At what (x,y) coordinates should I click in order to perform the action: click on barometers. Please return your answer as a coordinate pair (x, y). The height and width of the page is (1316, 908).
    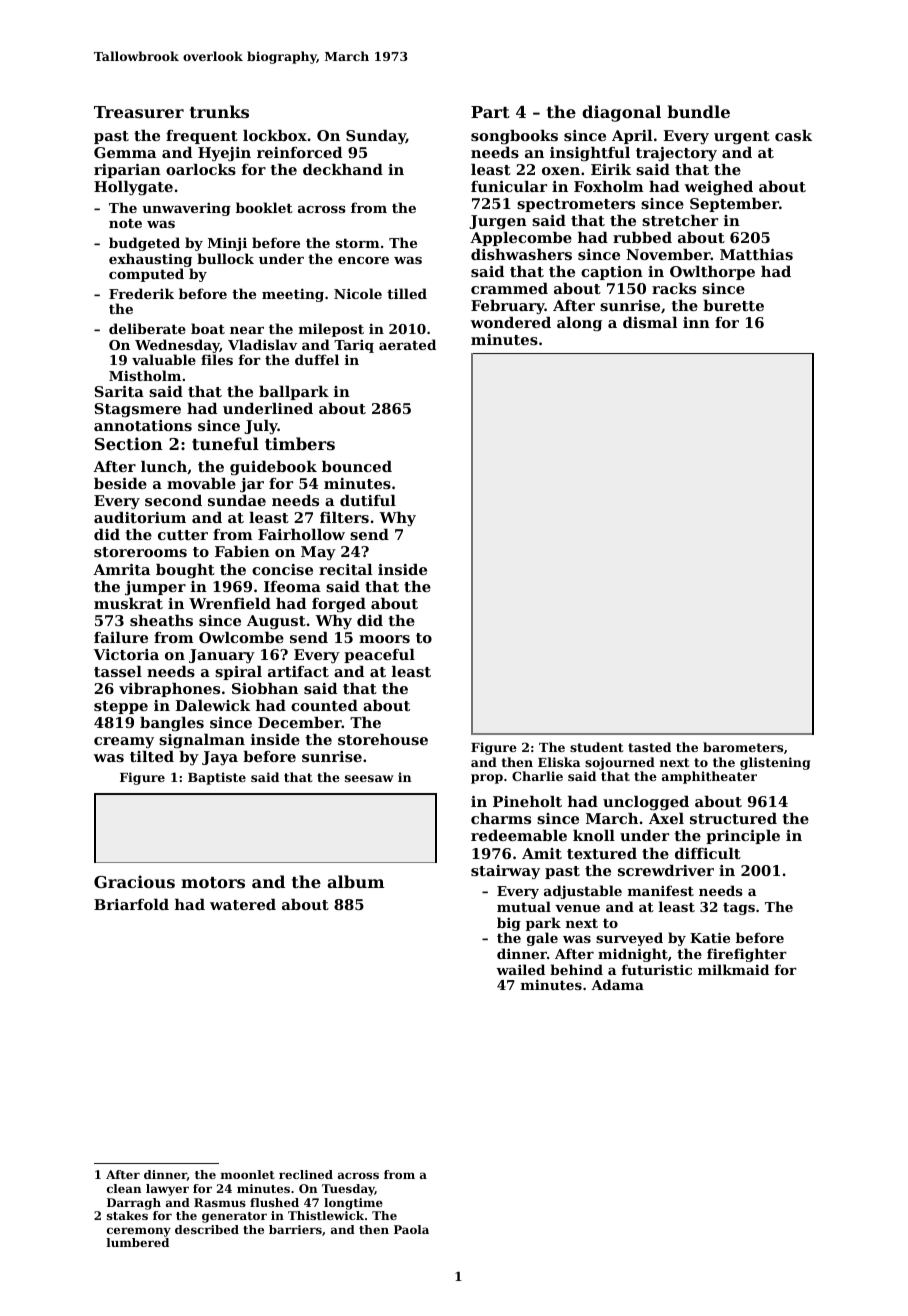
    Looking at the image, I should click on (743, 747).
